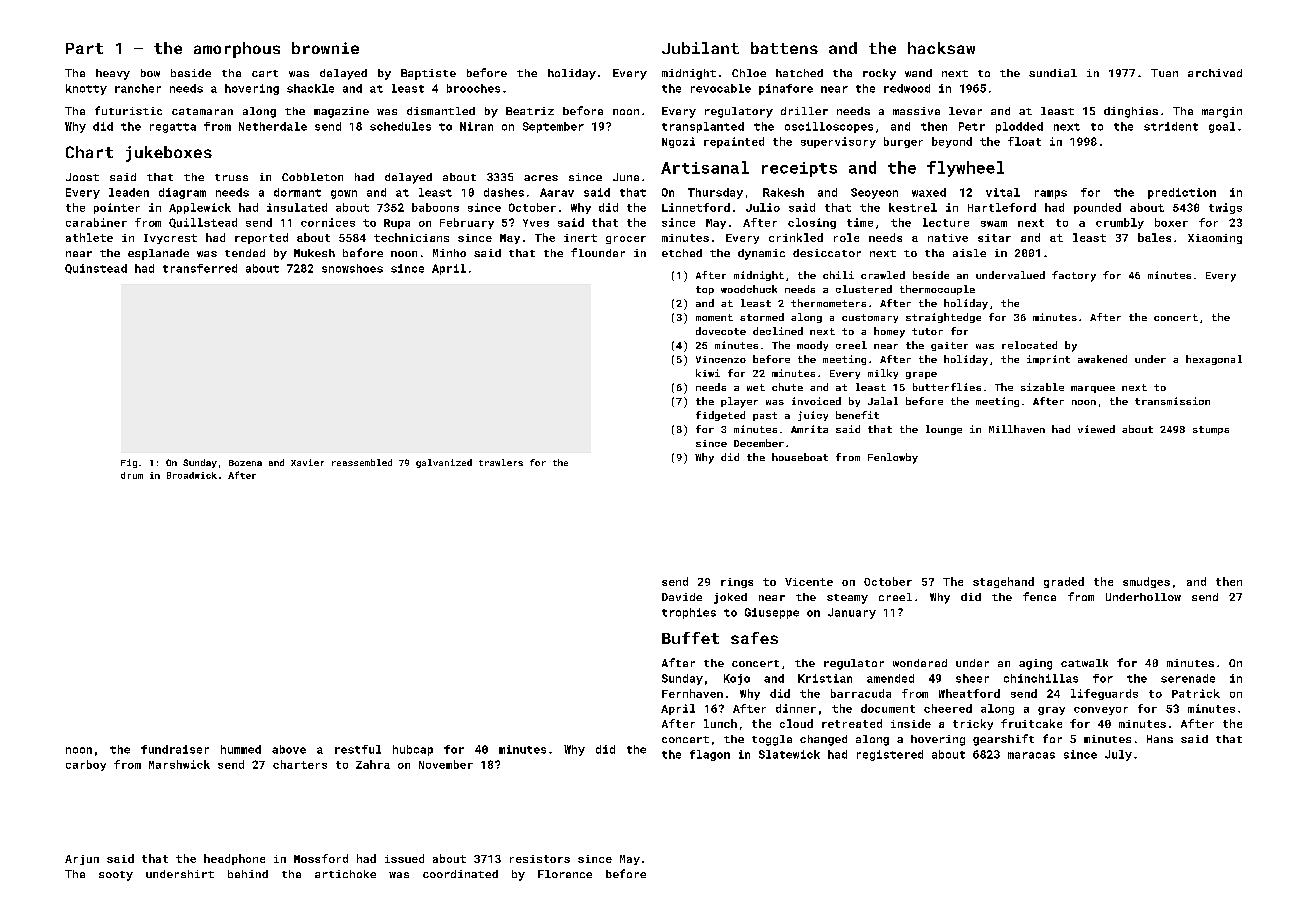 The image size is (1308, 924). Describe the element at coordinates (1118, 755) in the screenshot. I see `July` at that location.
